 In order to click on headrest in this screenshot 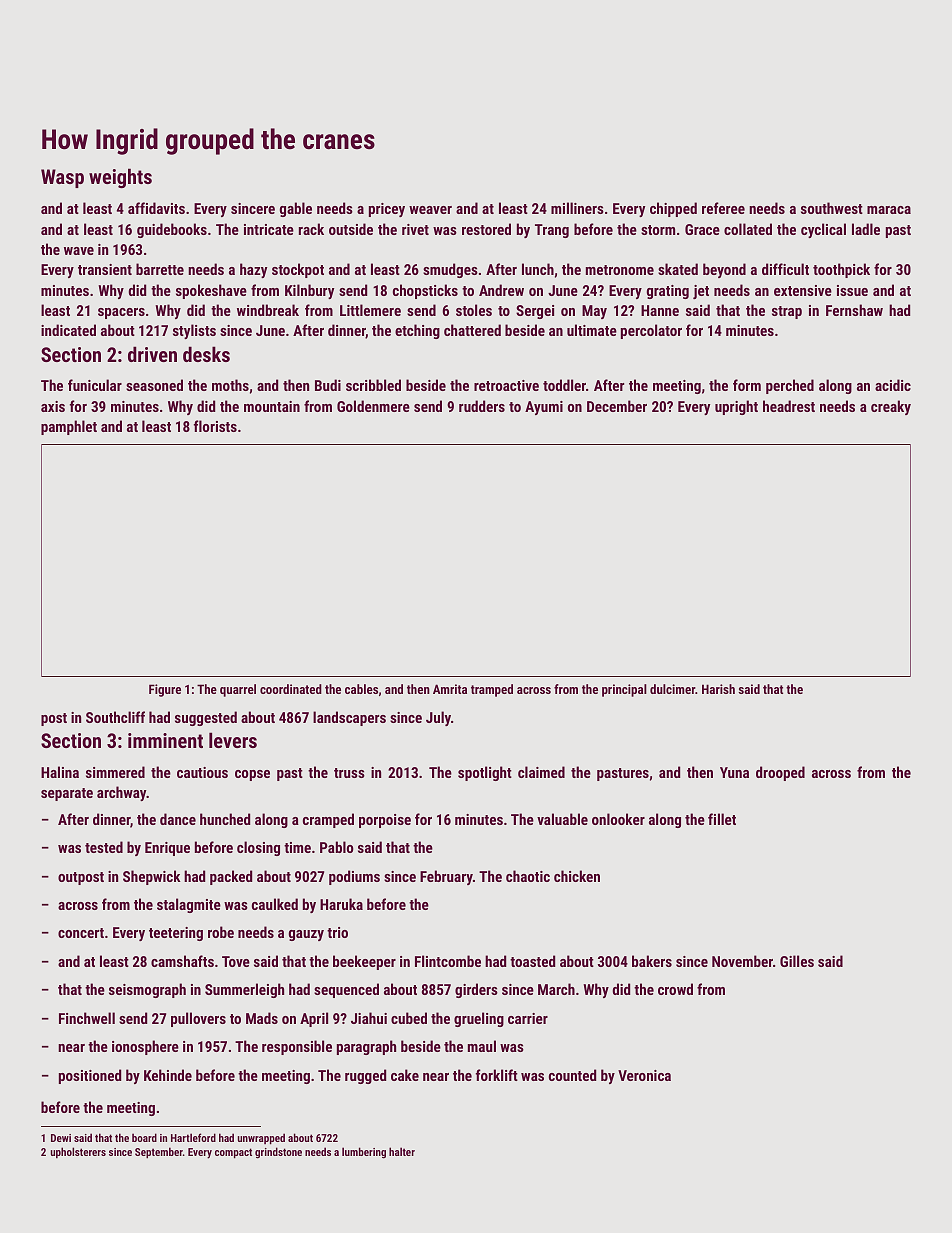, I will do `click(789, 406)`.
